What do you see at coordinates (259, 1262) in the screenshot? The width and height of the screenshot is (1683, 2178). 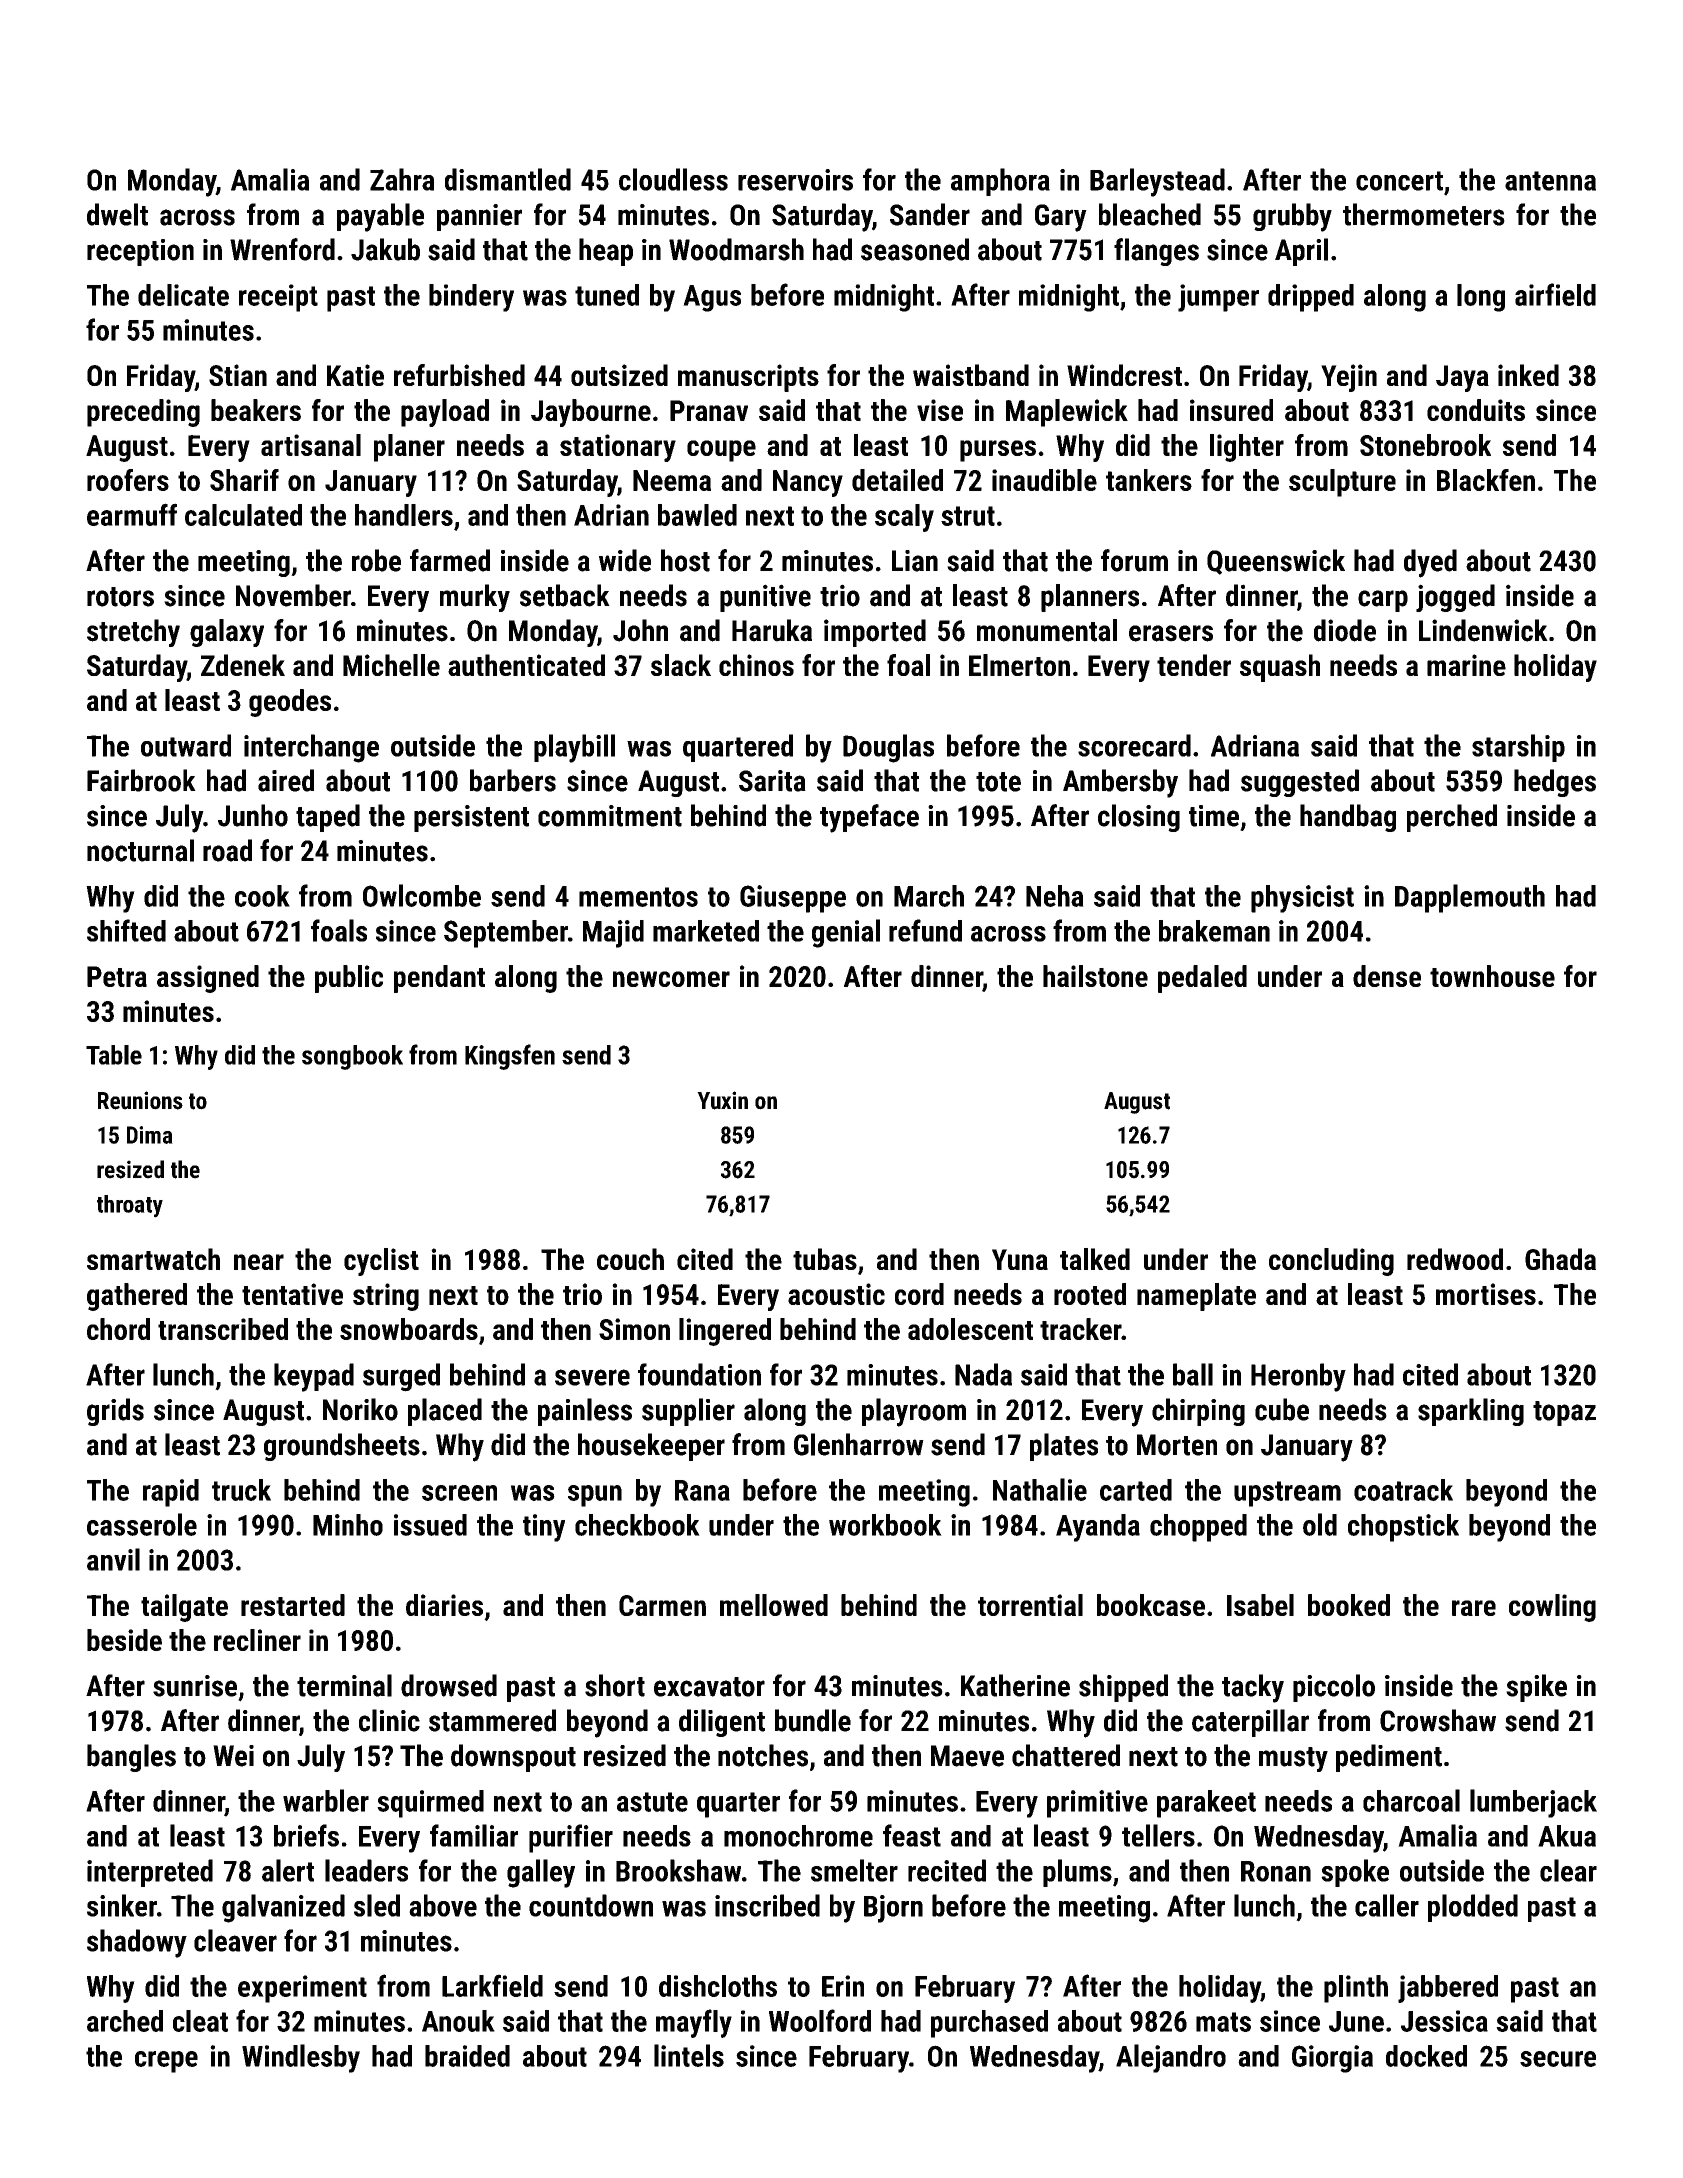 I see `near` at bounding box center [259, 1262].
